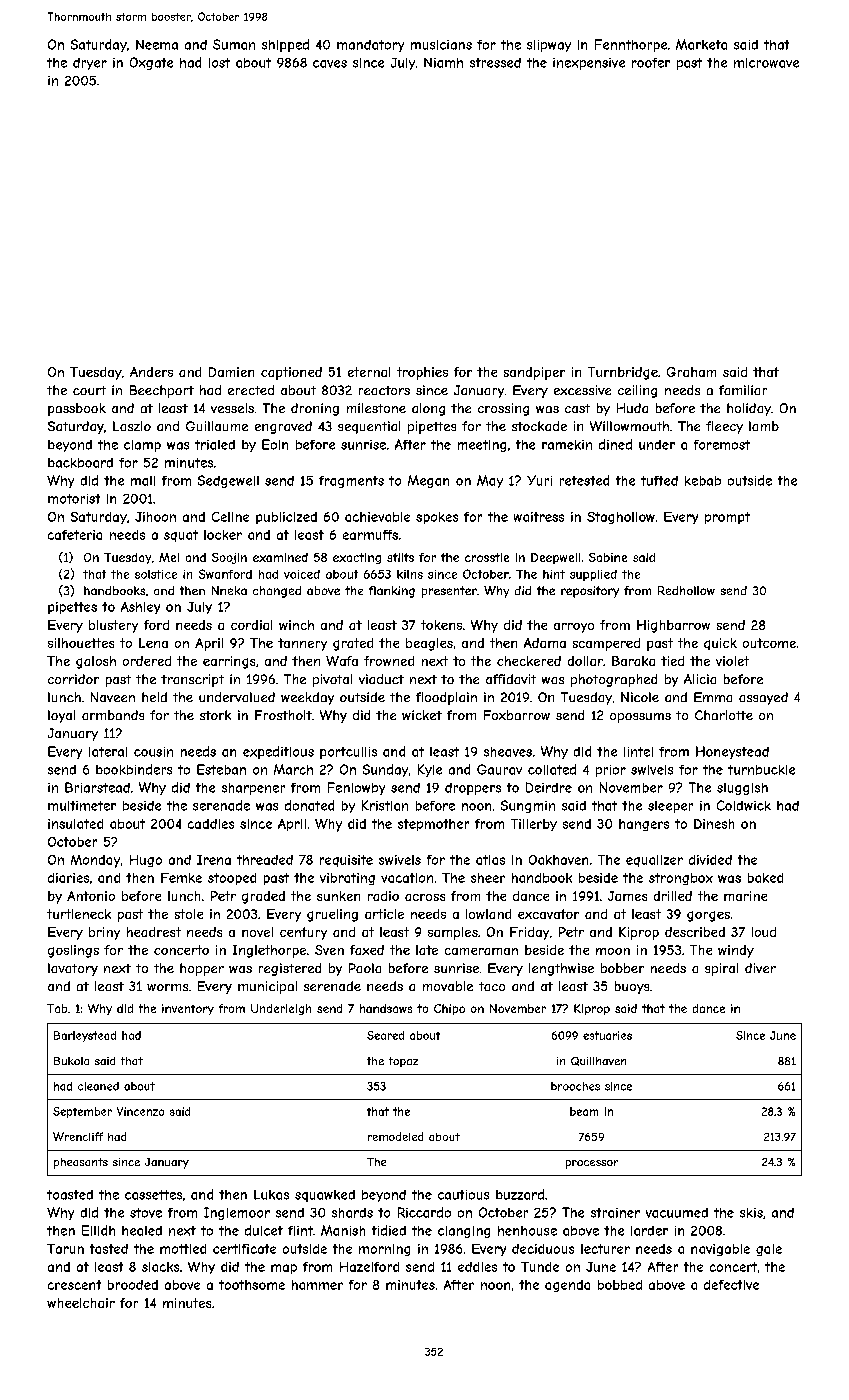  I want to click on Marketa, so click(701, 44).
